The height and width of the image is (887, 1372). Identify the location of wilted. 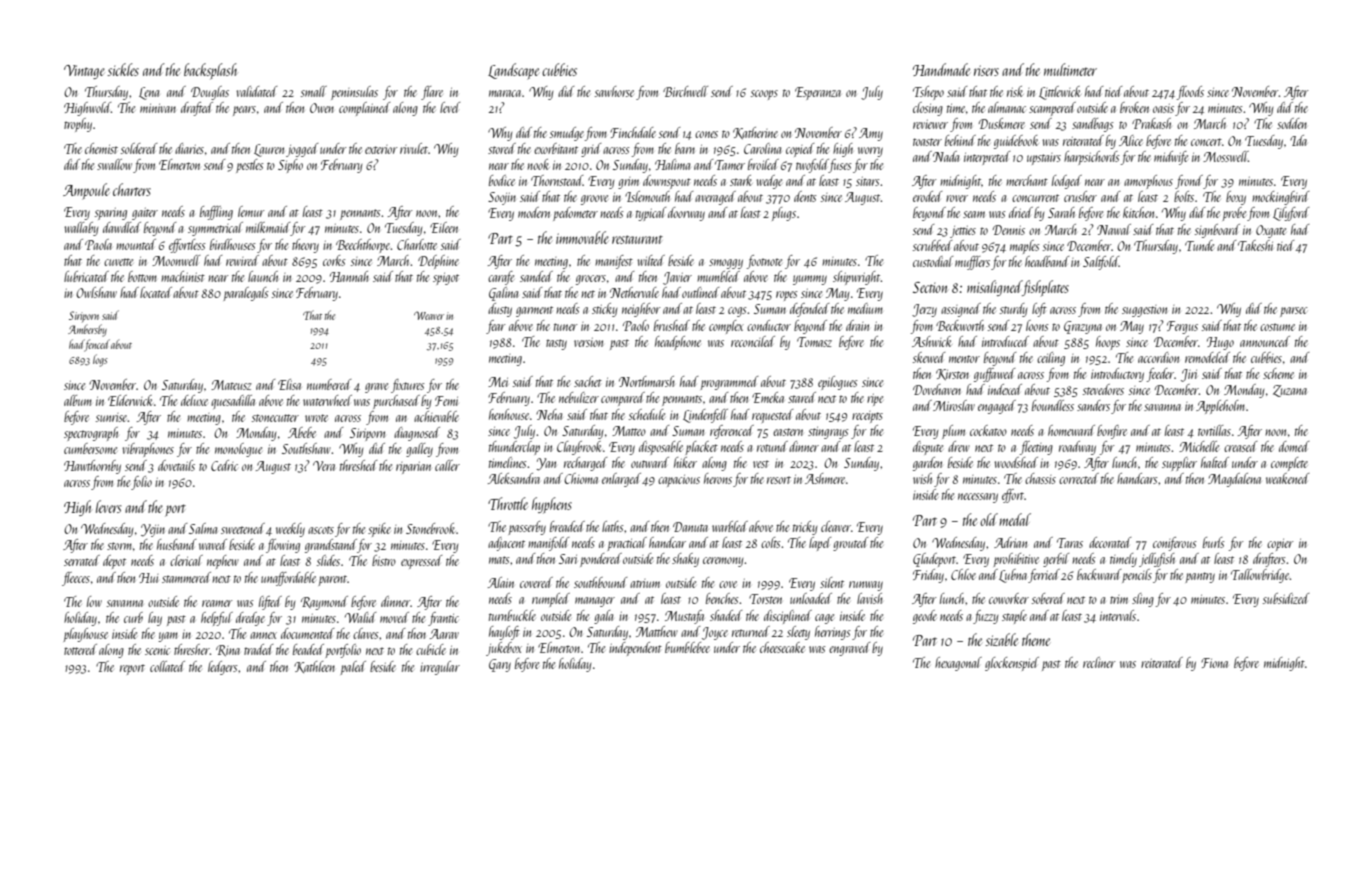
(651, 260).
